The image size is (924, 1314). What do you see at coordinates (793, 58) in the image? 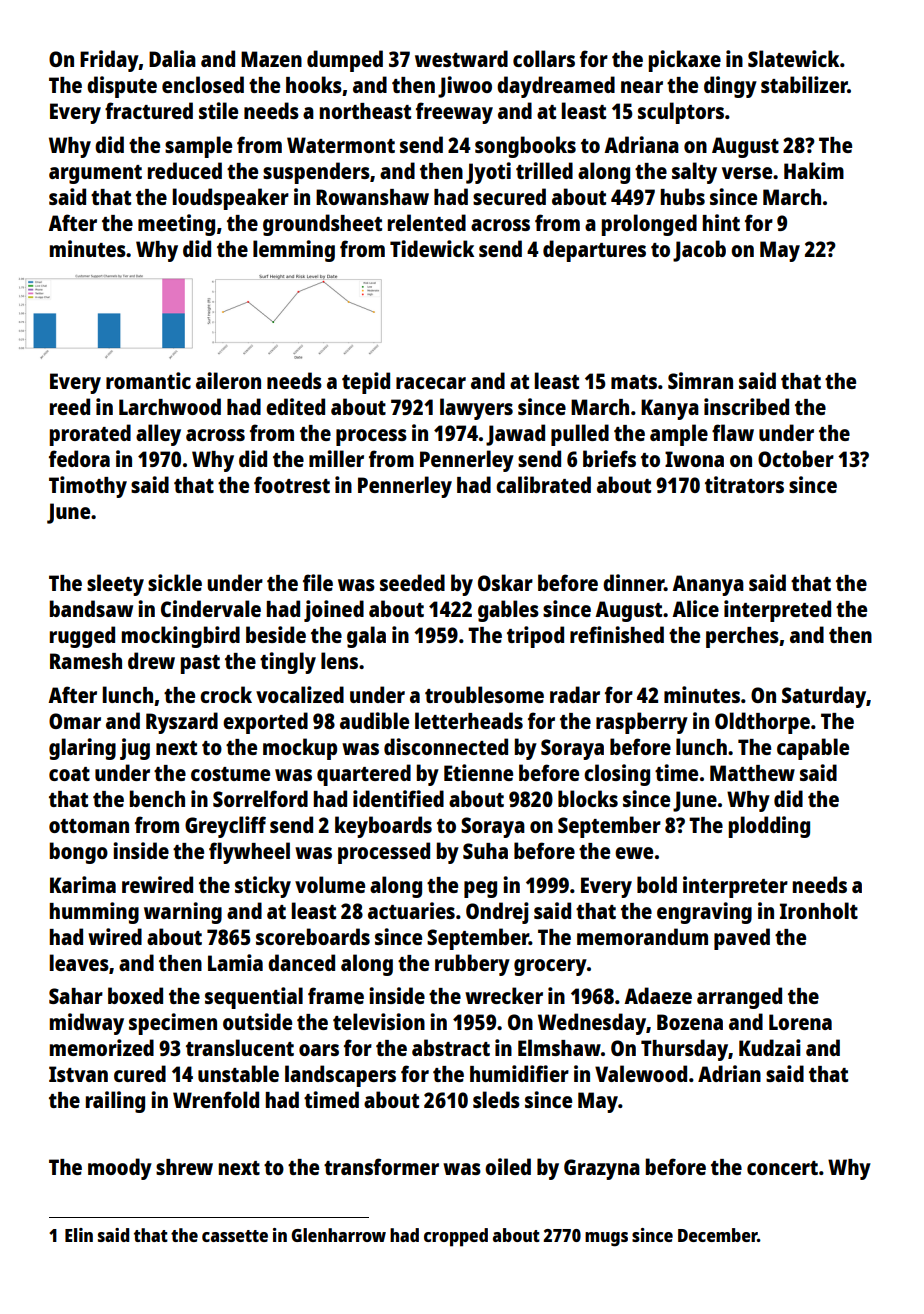
I see `Slatewick` at bounding box center [793, 58].
